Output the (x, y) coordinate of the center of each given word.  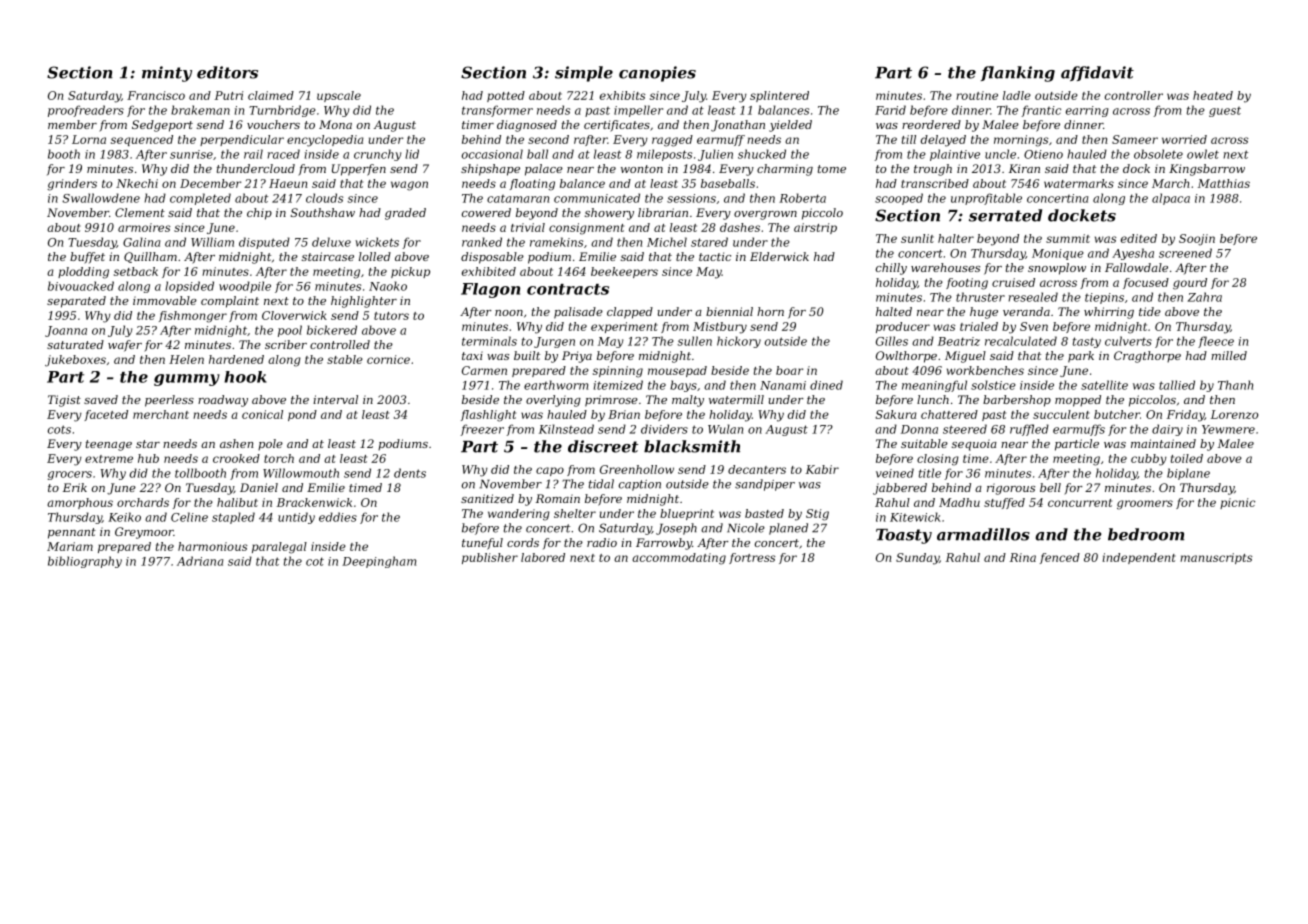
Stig (817, 515)
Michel (667, 242)
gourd (1190, 284)
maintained (1163, 443)
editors (227, 72)
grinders (72, 185)
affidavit (1097, 73)
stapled (233, 518)
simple (584, 74)
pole (270, 444)
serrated (1005, 215)
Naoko (388, 286)
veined (895, 473)
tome (832, 169)
